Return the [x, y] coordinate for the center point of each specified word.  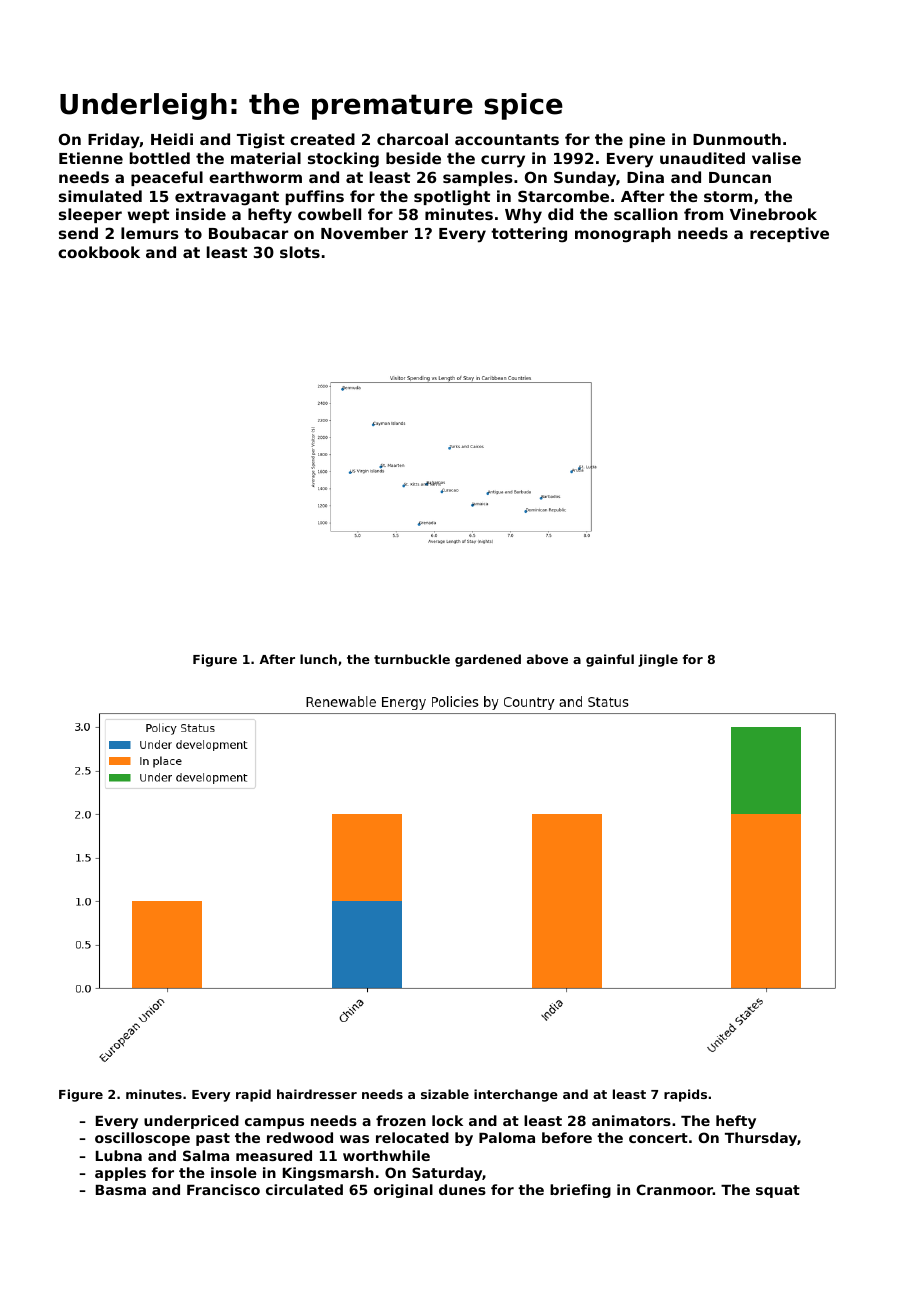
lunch [318, 659]
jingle [658, 660]
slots [300, 252]
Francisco [223, 1189]
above [547, 659]
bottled [160, 158]
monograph [623, 235]
